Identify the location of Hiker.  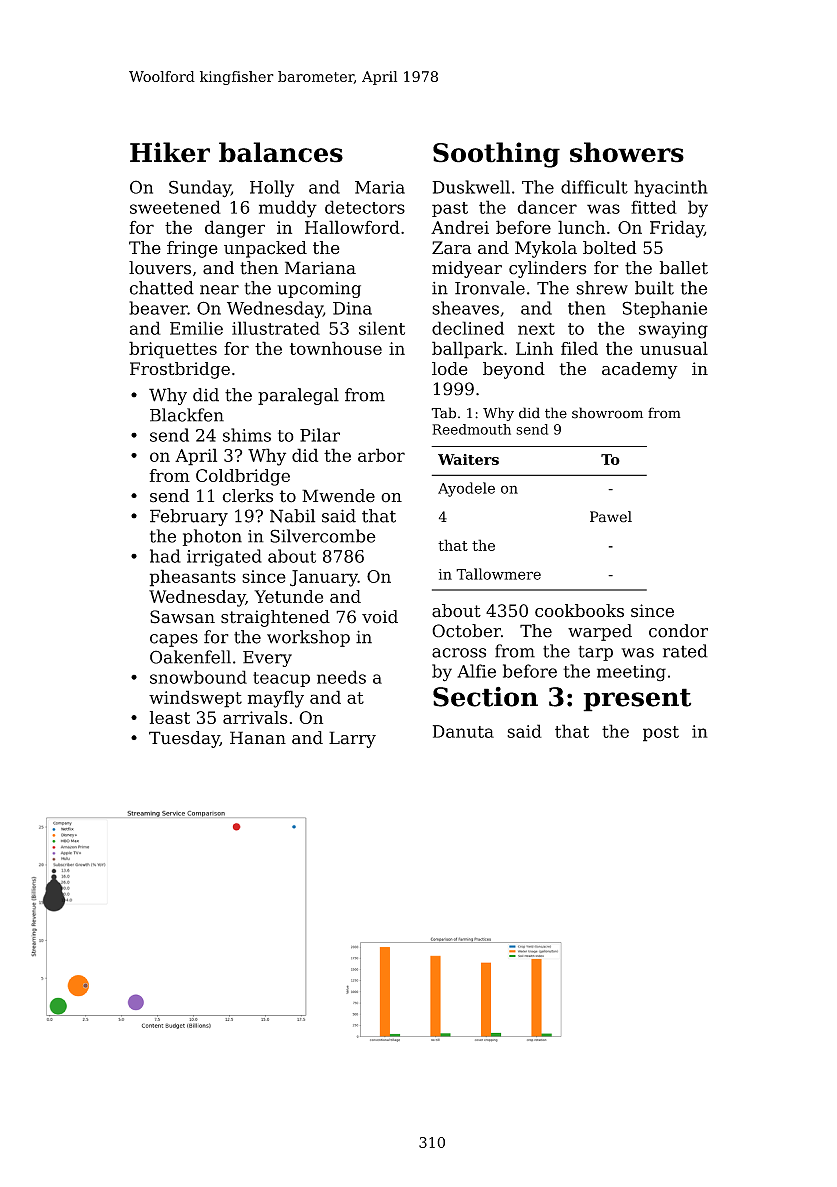
(170, 152).
